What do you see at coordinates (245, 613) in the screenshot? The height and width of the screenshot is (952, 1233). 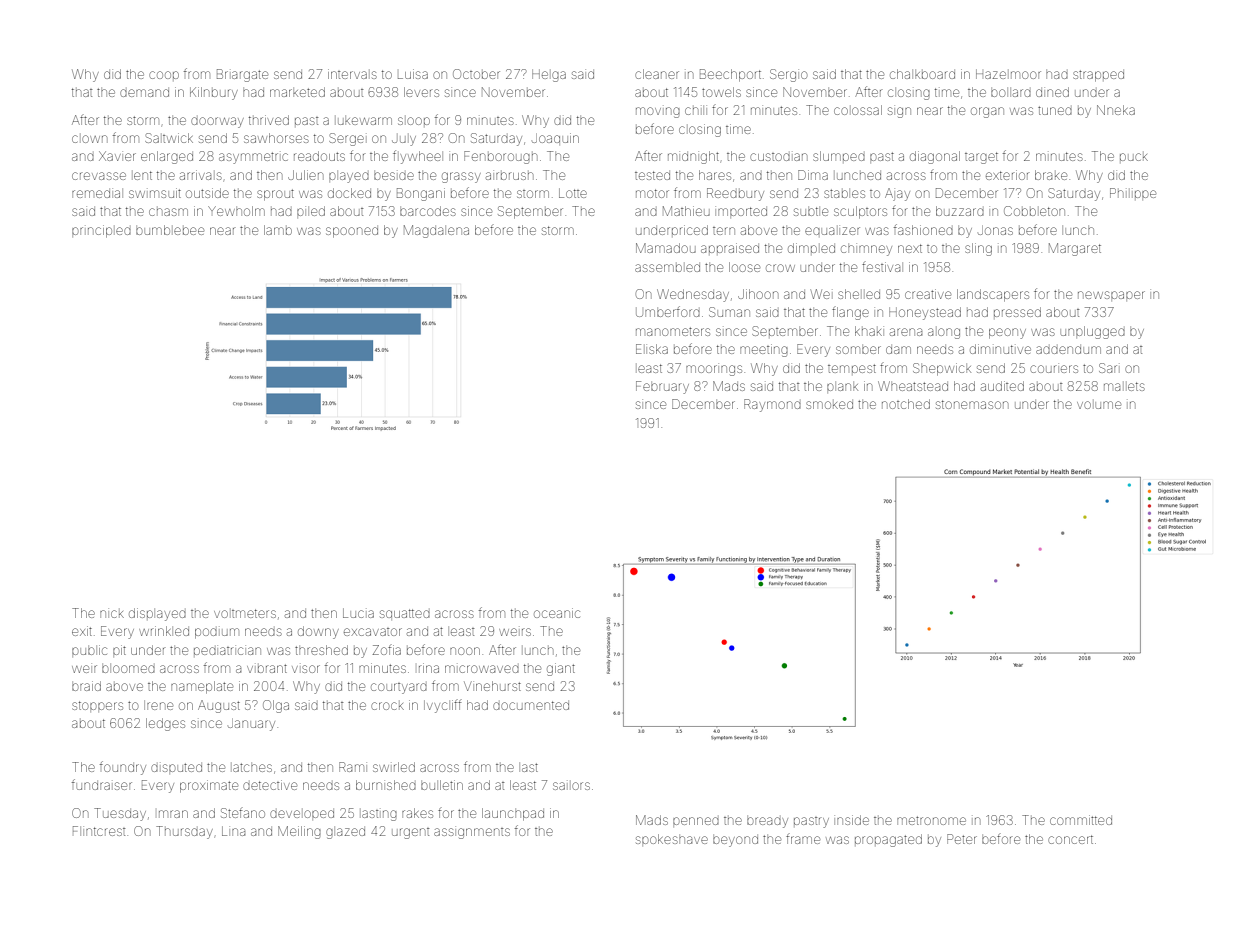 I see `voltmeters` at bounding box center [245, 613].
